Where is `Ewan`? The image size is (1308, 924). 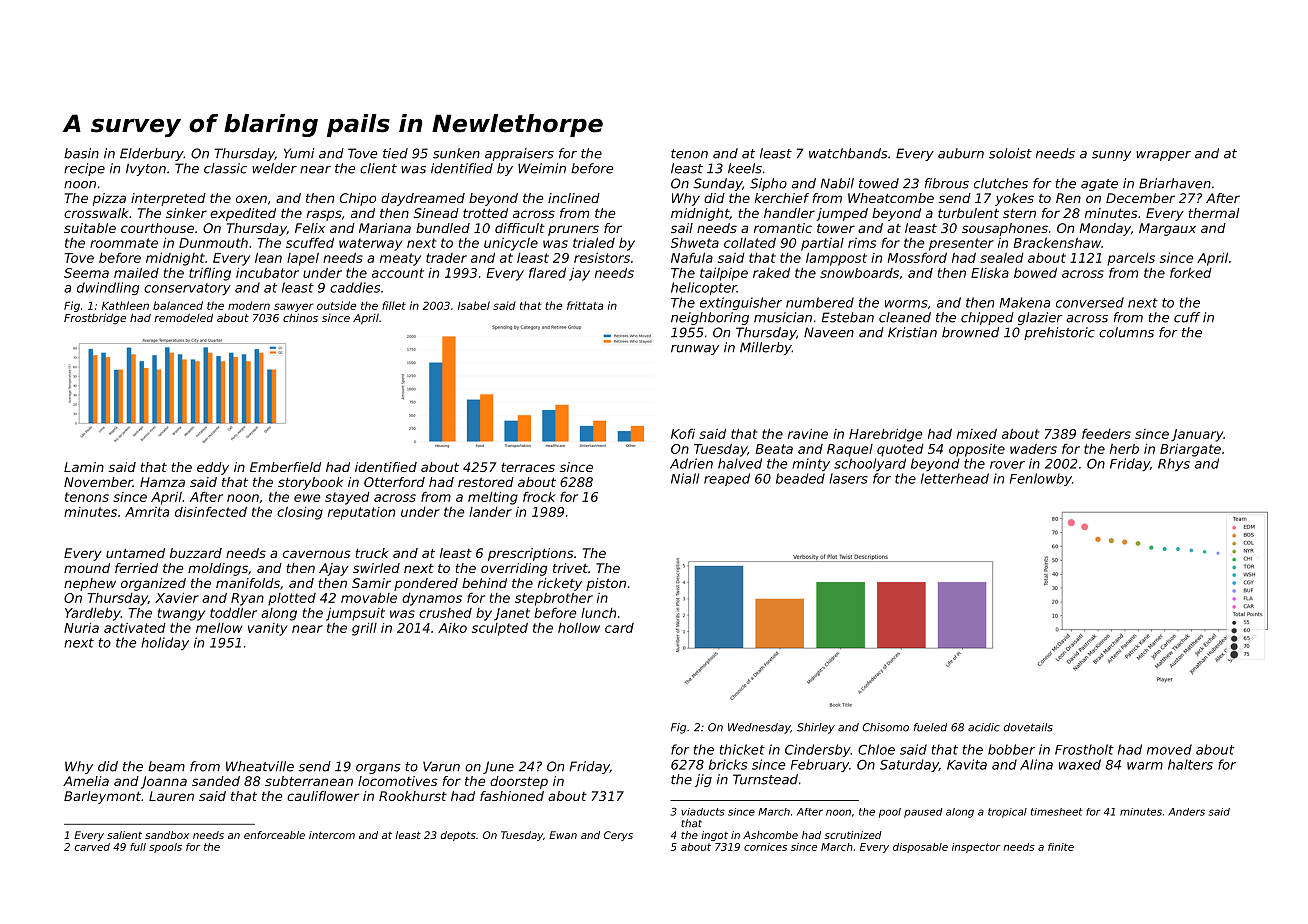
Ewan is located at coordinates (563, 835).
